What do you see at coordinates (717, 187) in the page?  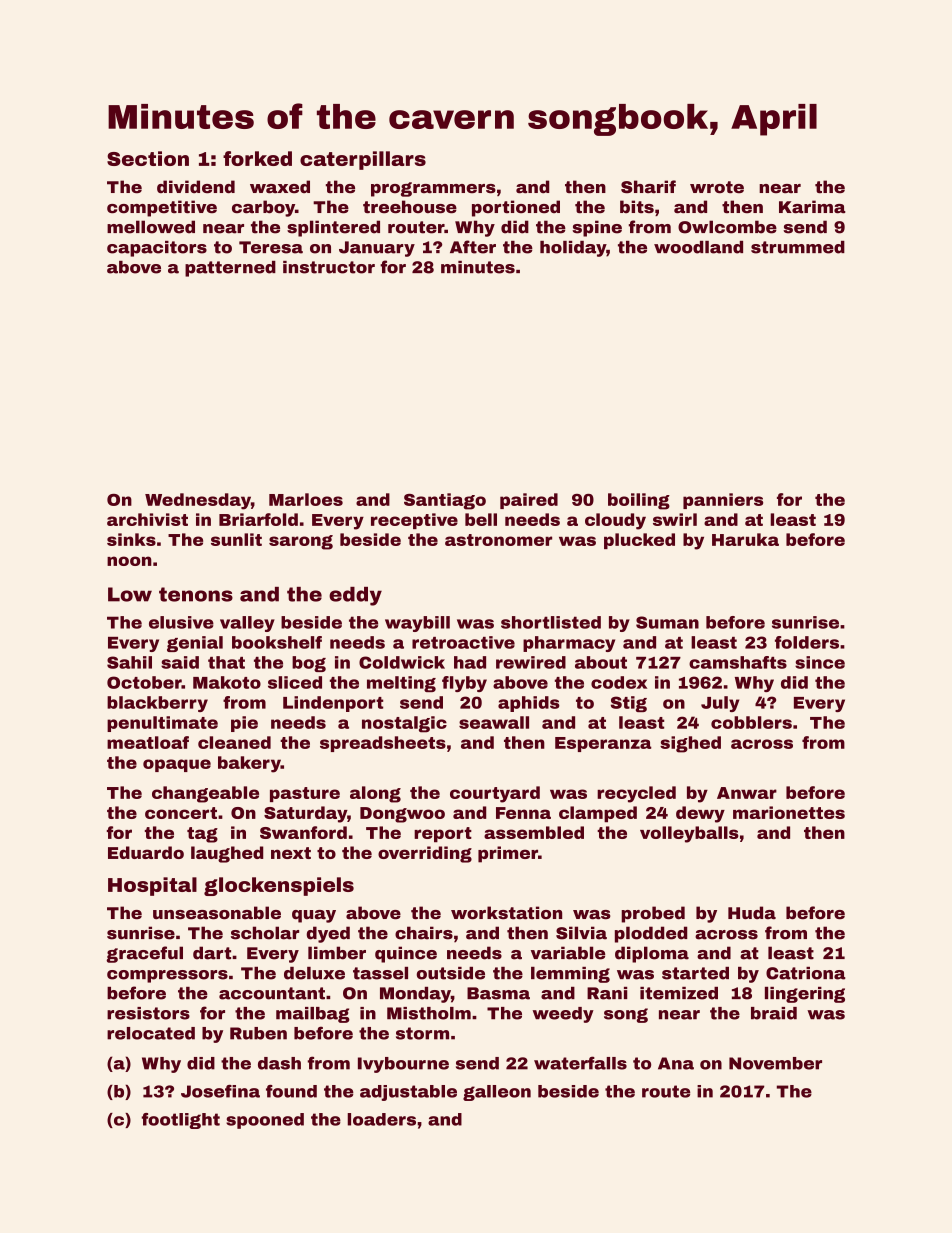 I see `wrote` at bounding box center [717, 187].
